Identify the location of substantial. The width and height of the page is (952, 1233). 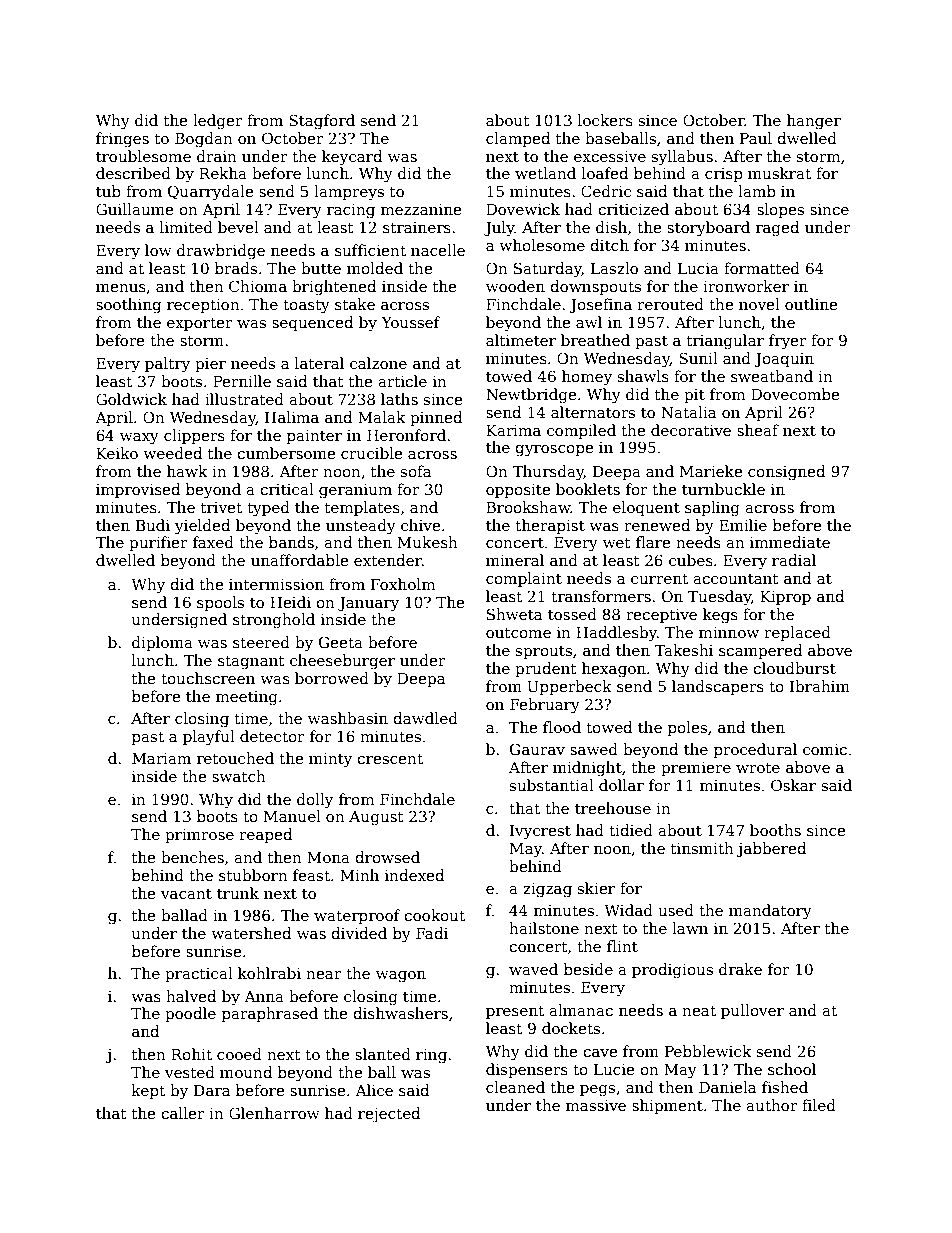
(552, 785).
